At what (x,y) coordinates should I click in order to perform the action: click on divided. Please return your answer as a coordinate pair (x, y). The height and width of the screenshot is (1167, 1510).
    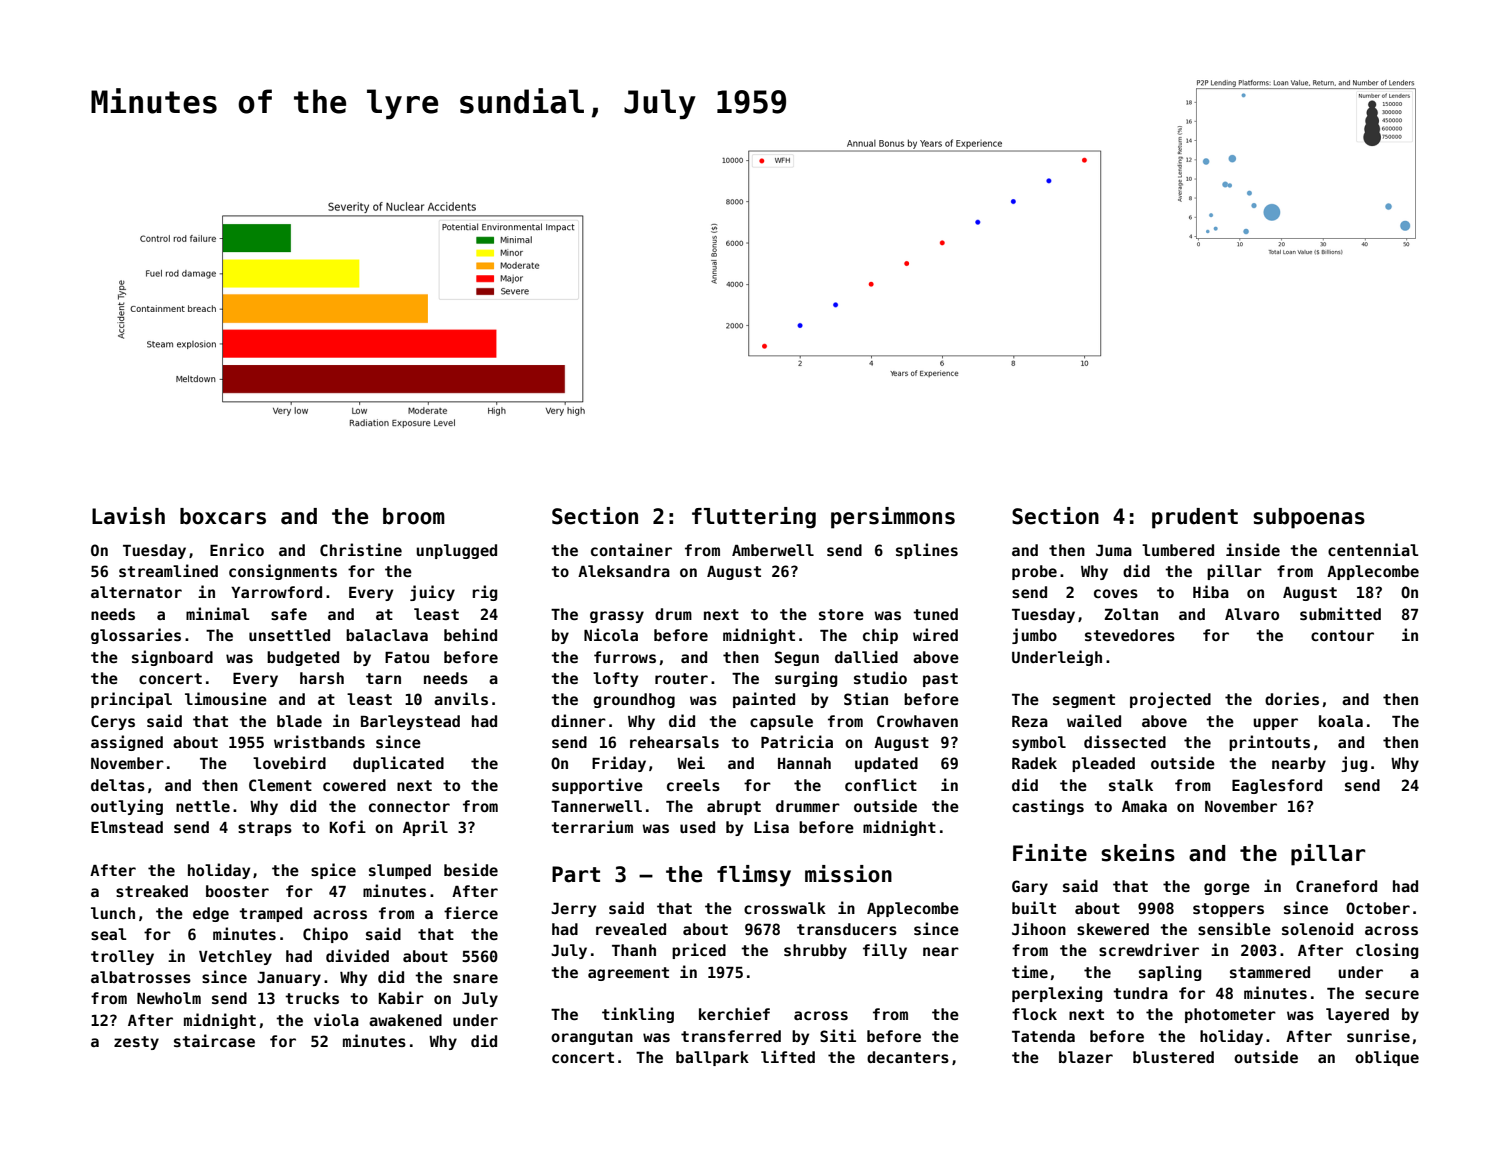
    Looking at the image, I should click on (357, 955).
